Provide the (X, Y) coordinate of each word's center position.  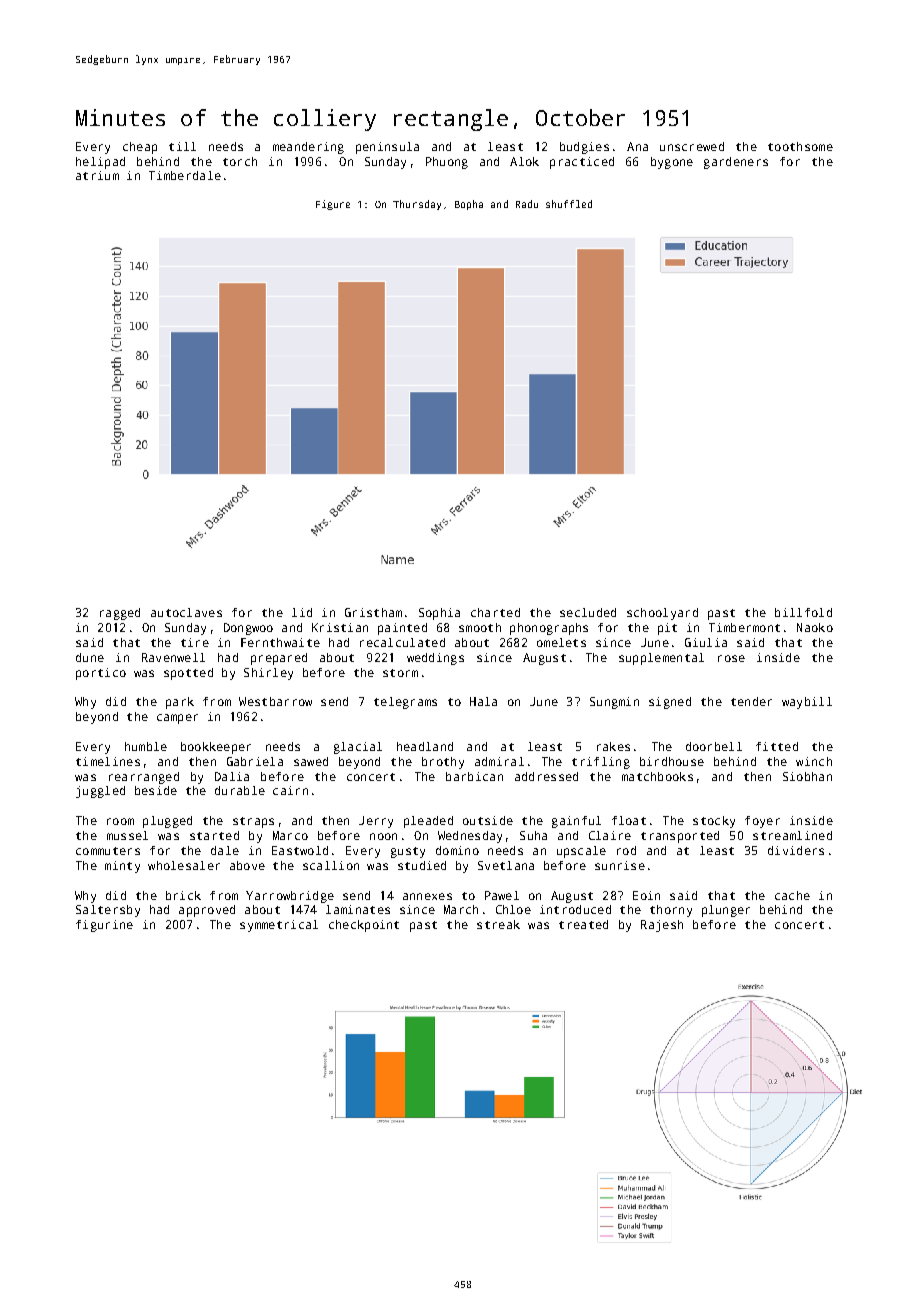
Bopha (469, 205)
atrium (97, 175)
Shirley (268, 674)
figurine (104, 926)
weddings (435, 659)
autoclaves (186, 612)
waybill (807, 703)
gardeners (736, 163)
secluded (588, 612)
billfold (803, 612)
